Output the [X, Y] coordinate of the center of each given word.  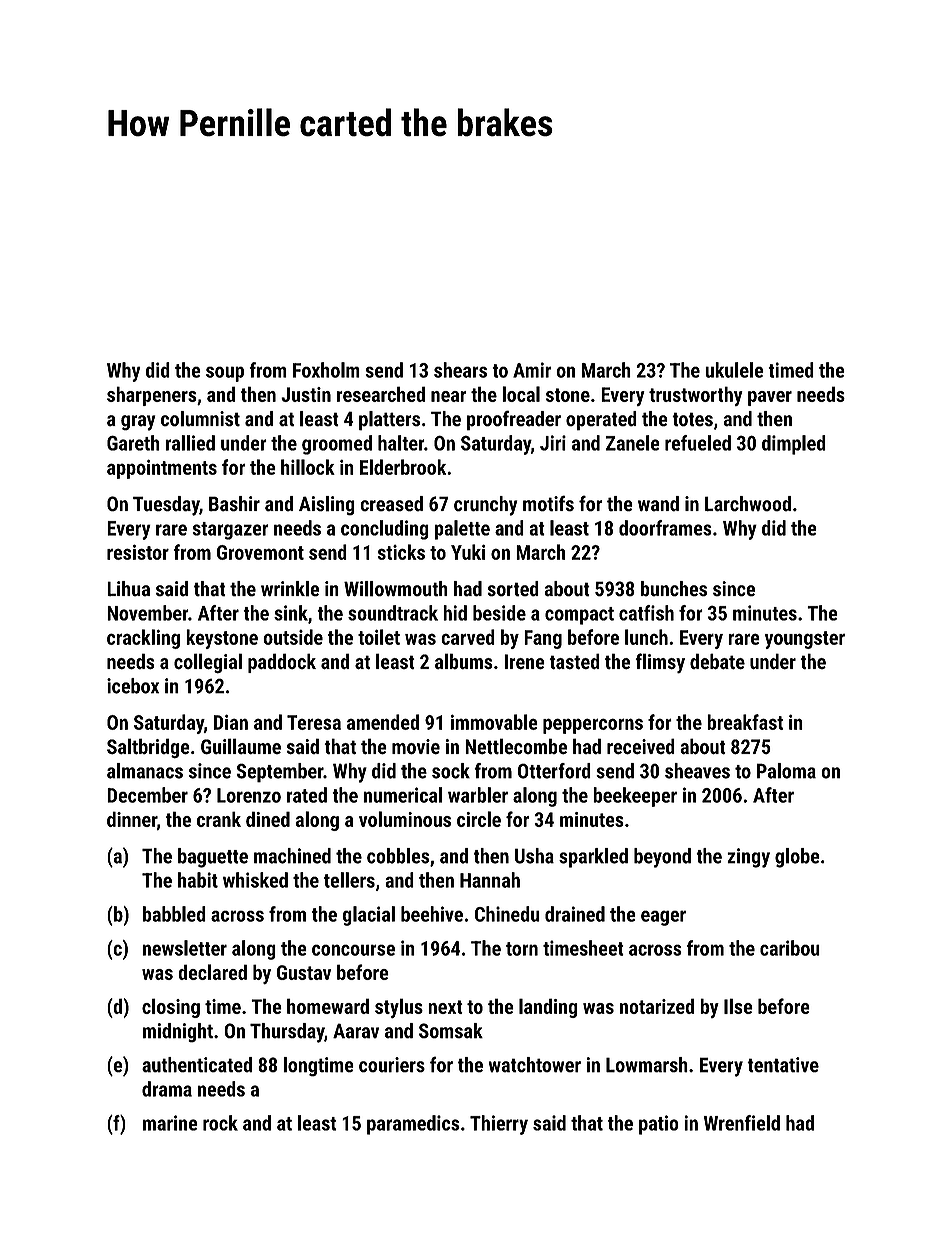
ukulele [734, 370]
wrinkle [290, 589]
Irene [524, 662]
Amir [532, 370]
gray [138, 423]
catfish [646, 613]
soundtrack [393, 613]
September [279, 773]
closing [171, 1008]
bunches [674, 589]
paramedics [413, 1125]
